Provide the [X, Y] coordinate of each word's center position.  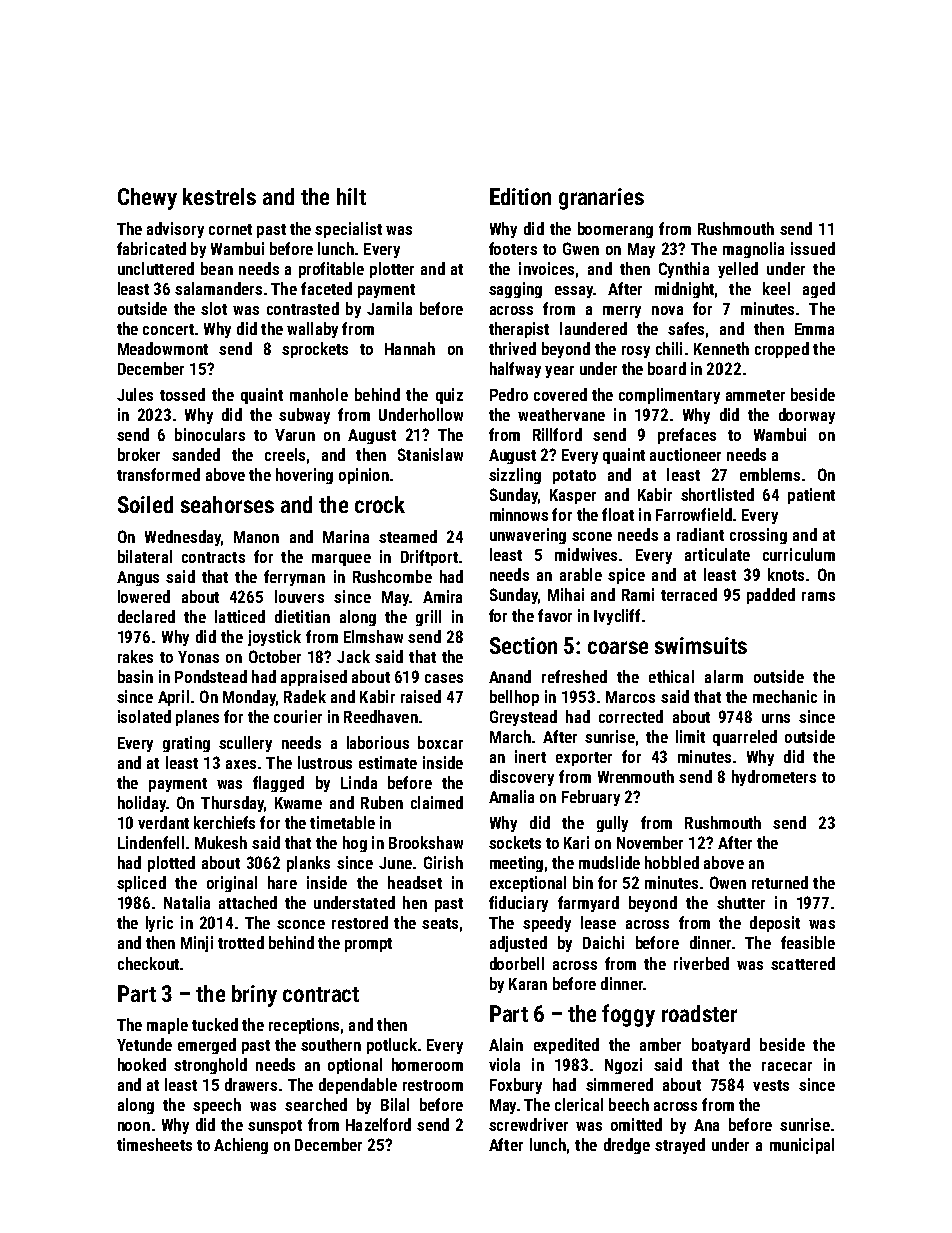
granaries [601, 199]
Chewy [147, 199]
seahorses [227, 504]
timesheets [154, 1144]
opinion [364, 476]
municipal [802, 1146]
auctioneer [685, 454]
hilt [351, 196]
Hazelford [378, 1124]
